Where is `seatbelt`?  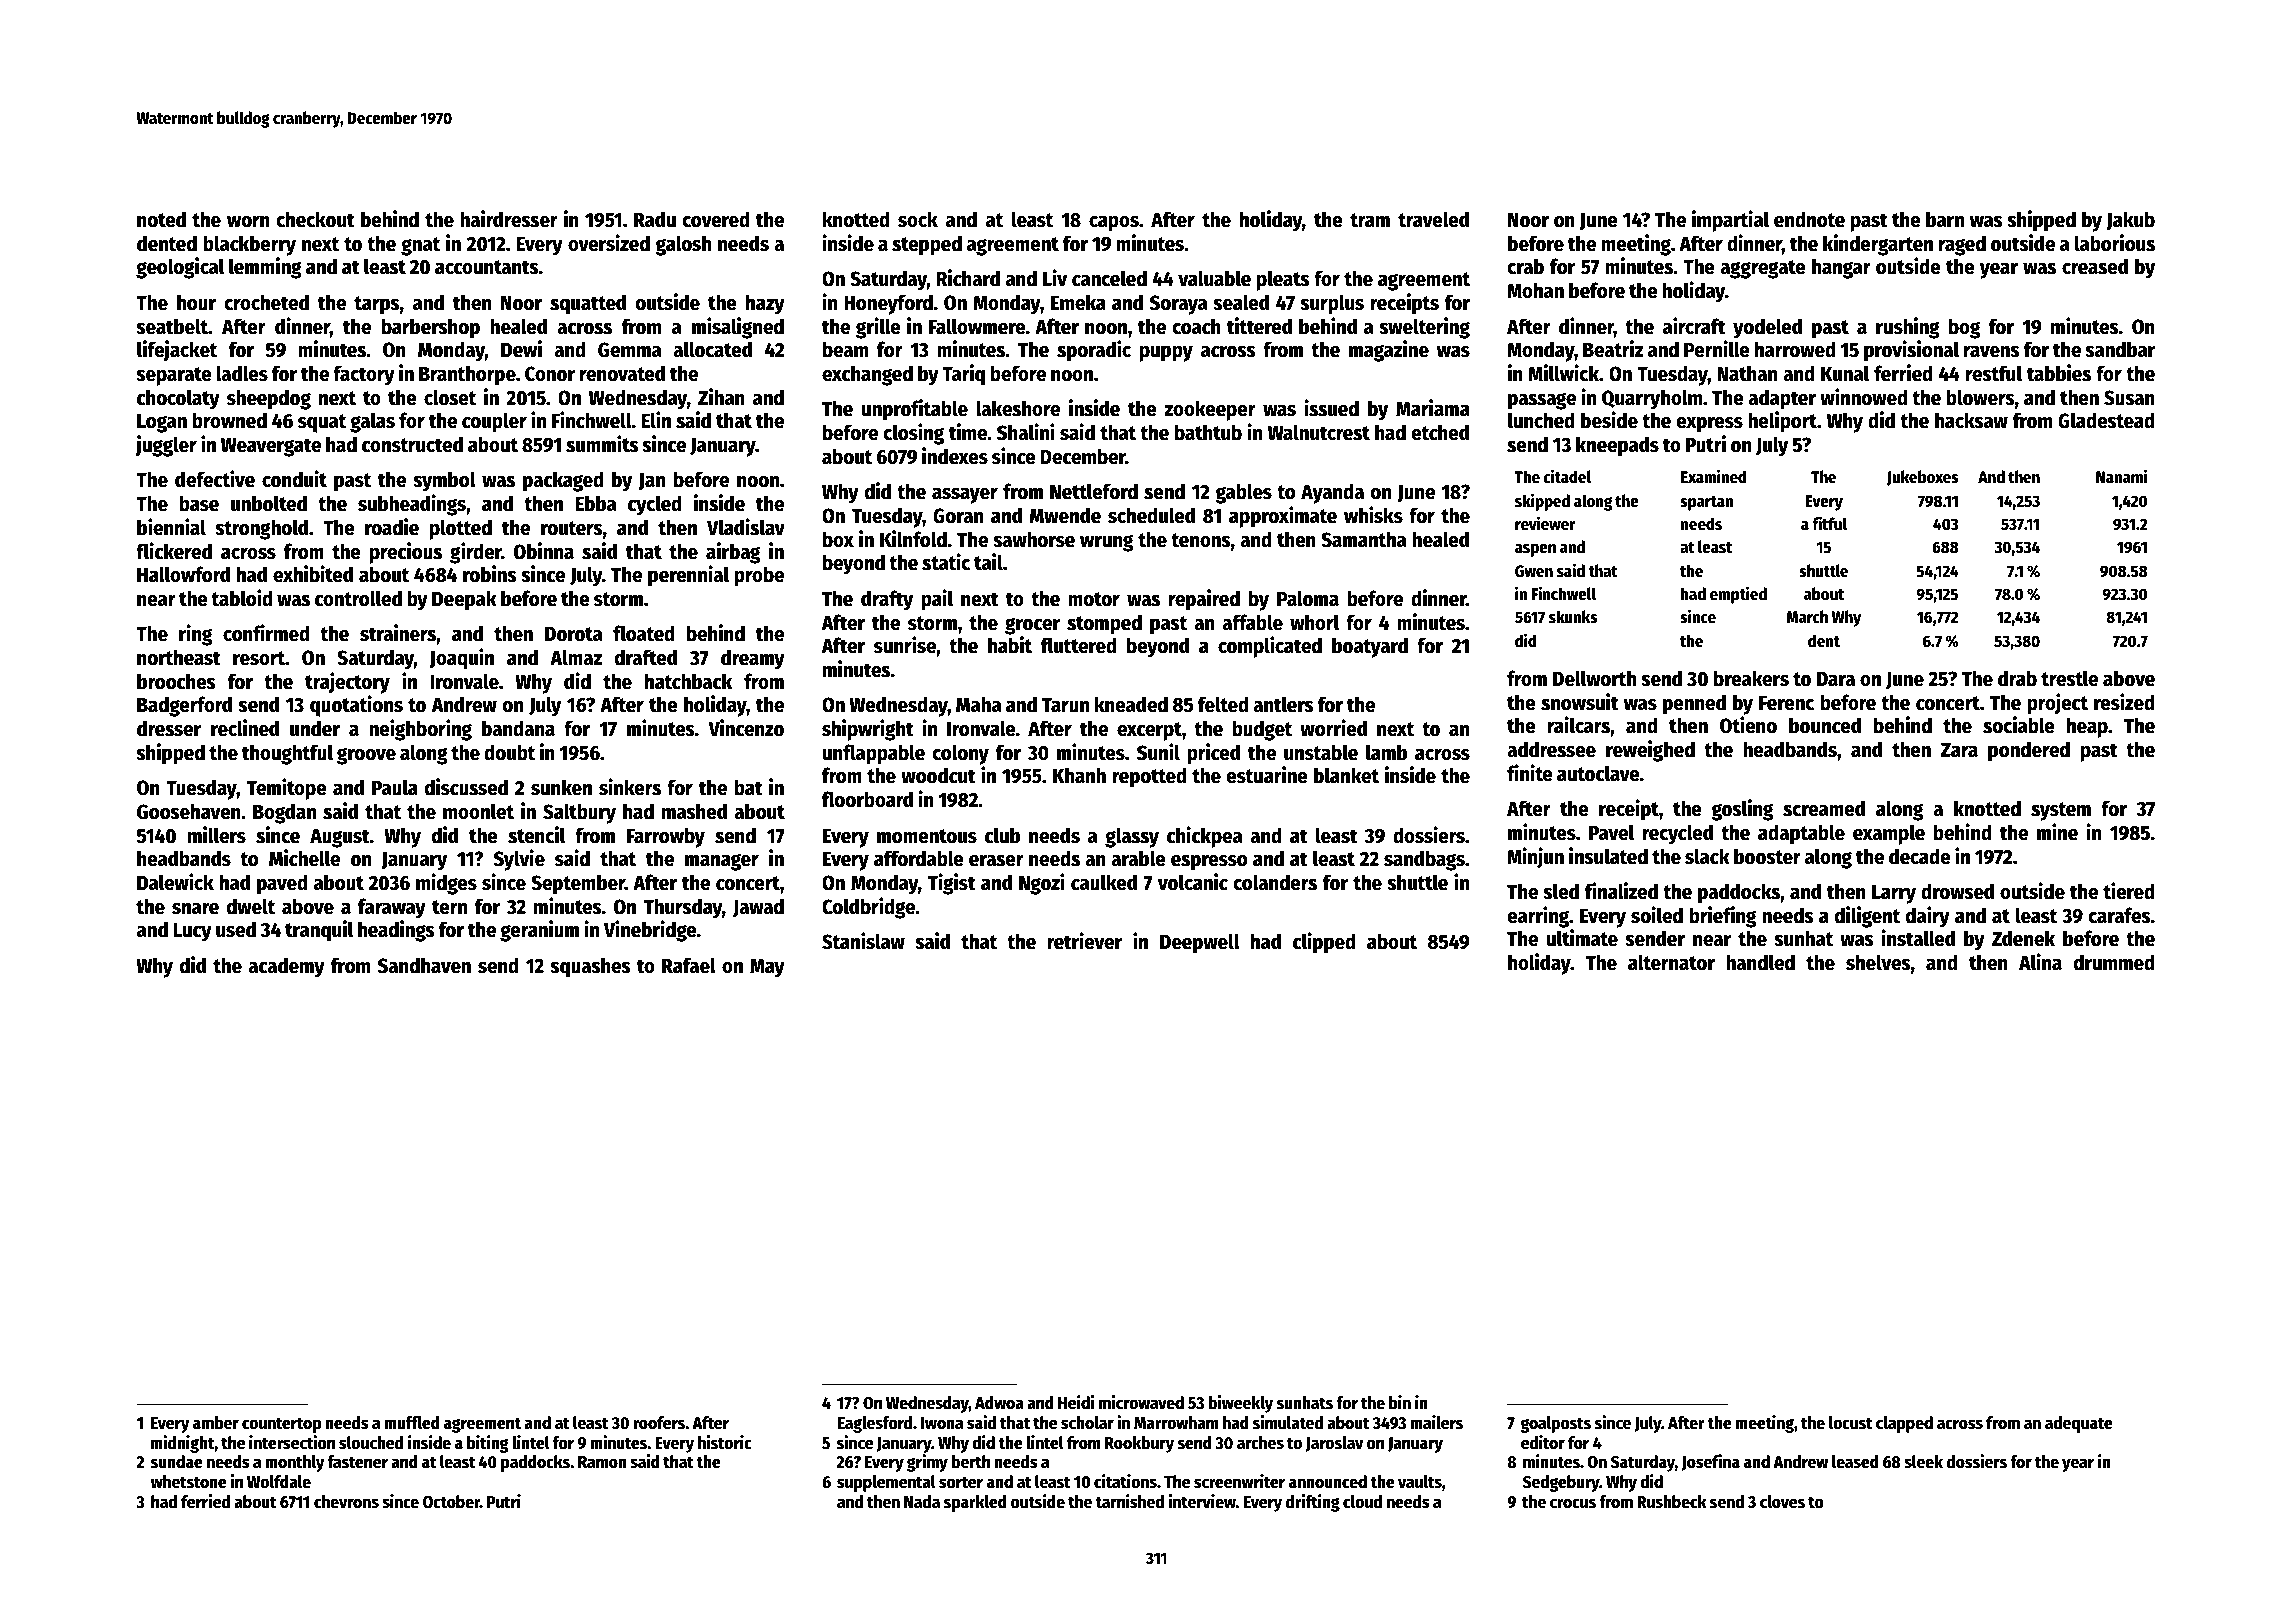
seatbelt is located at coordinates (172, 326).
